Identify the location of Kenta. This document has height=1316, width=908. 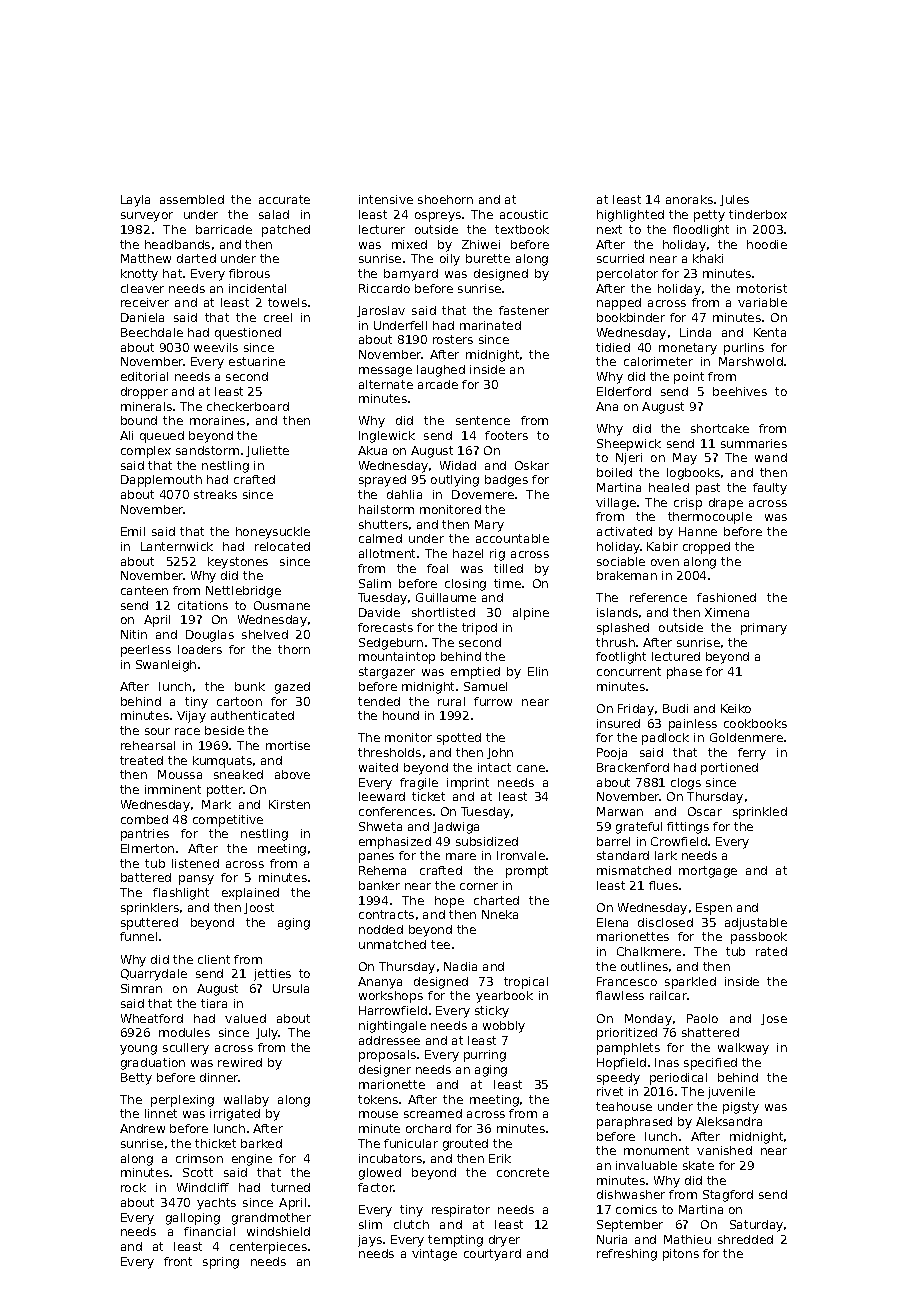
(770, 332).
